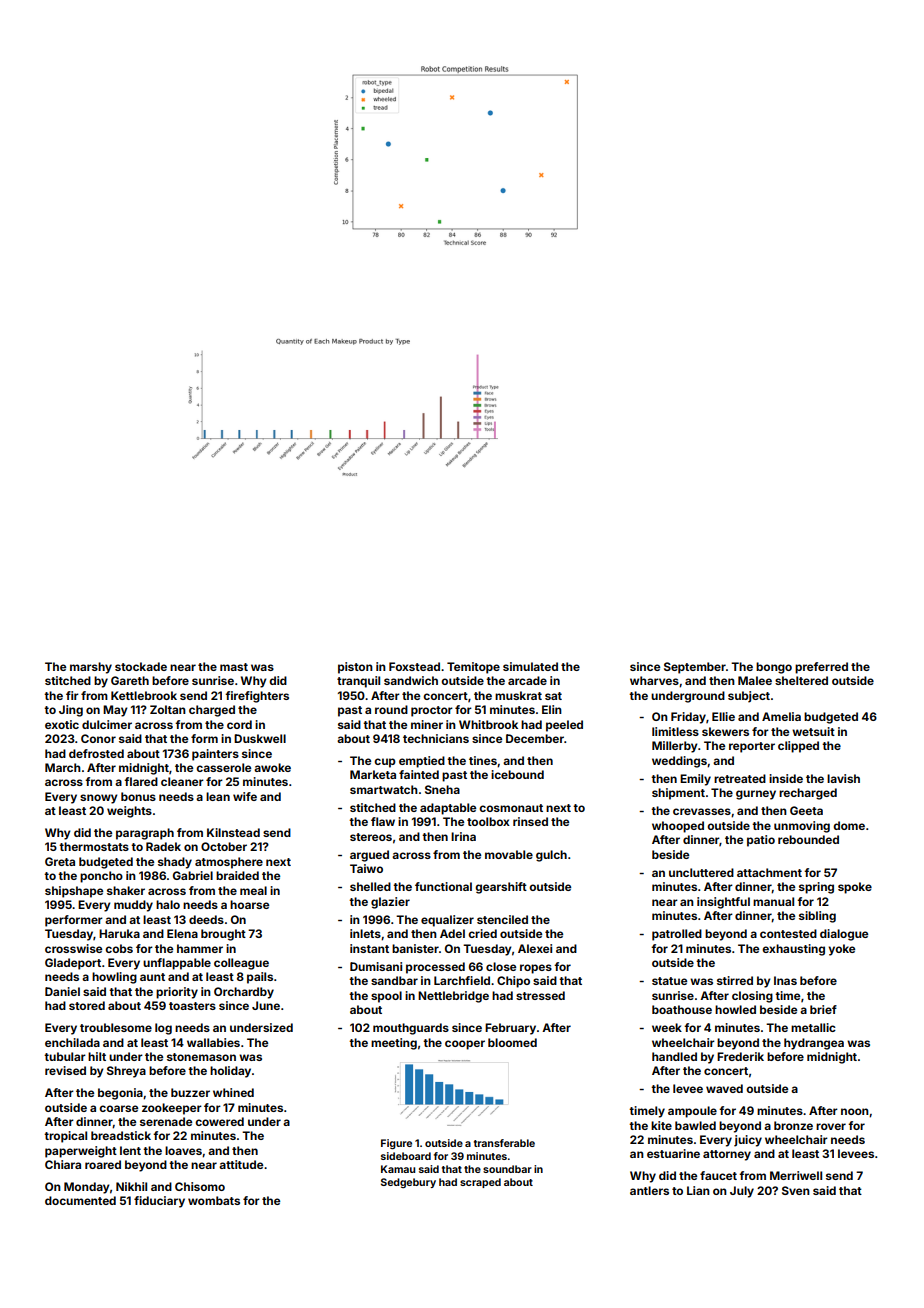  What do you see at coordinates (214, 1200) in the document?
I see `wombats` at bounding box center [214, 1200].
